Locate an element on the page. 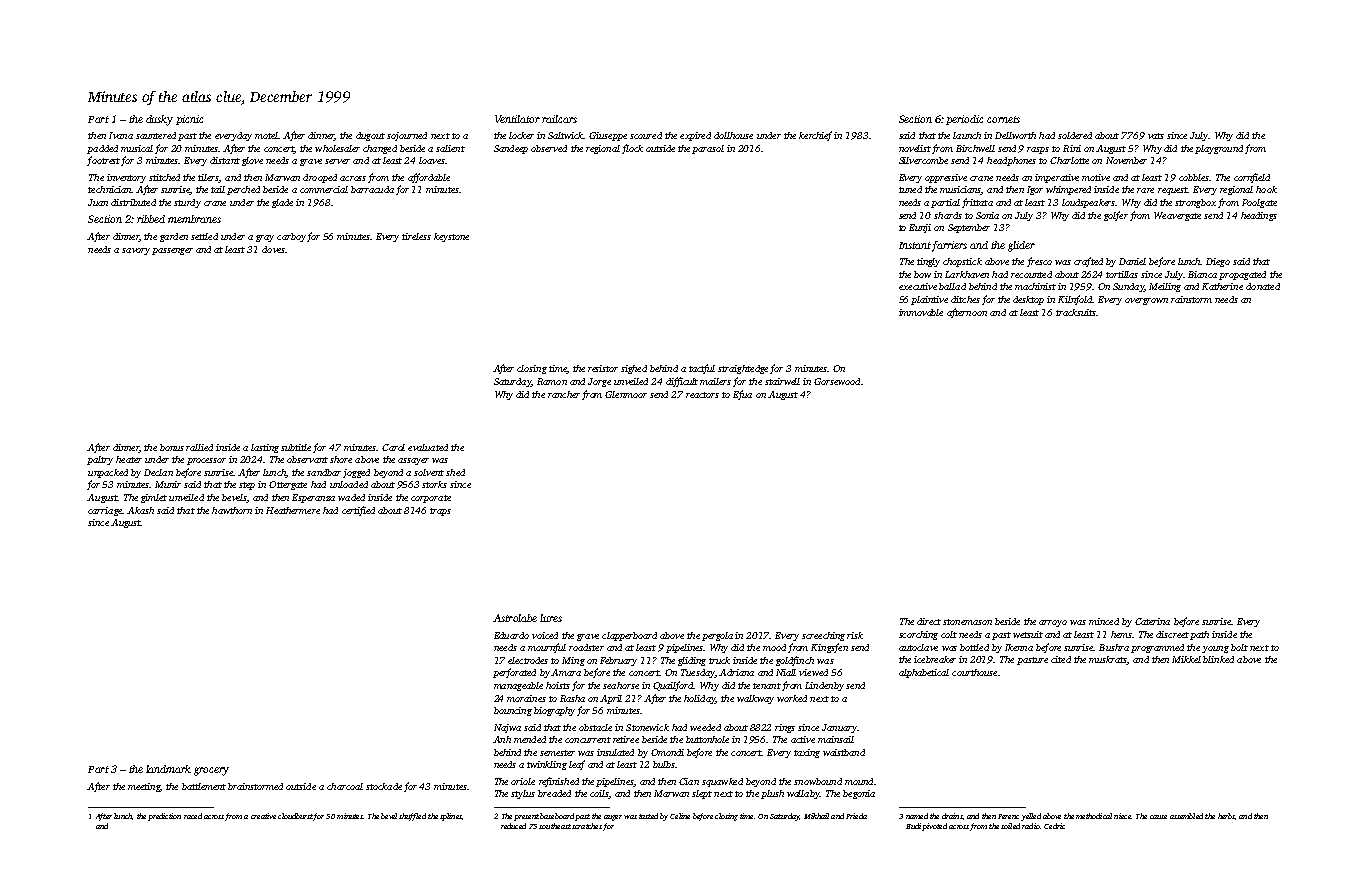 This image has width=1372, height=887. shuffled is located at coordinates (412, 817).
